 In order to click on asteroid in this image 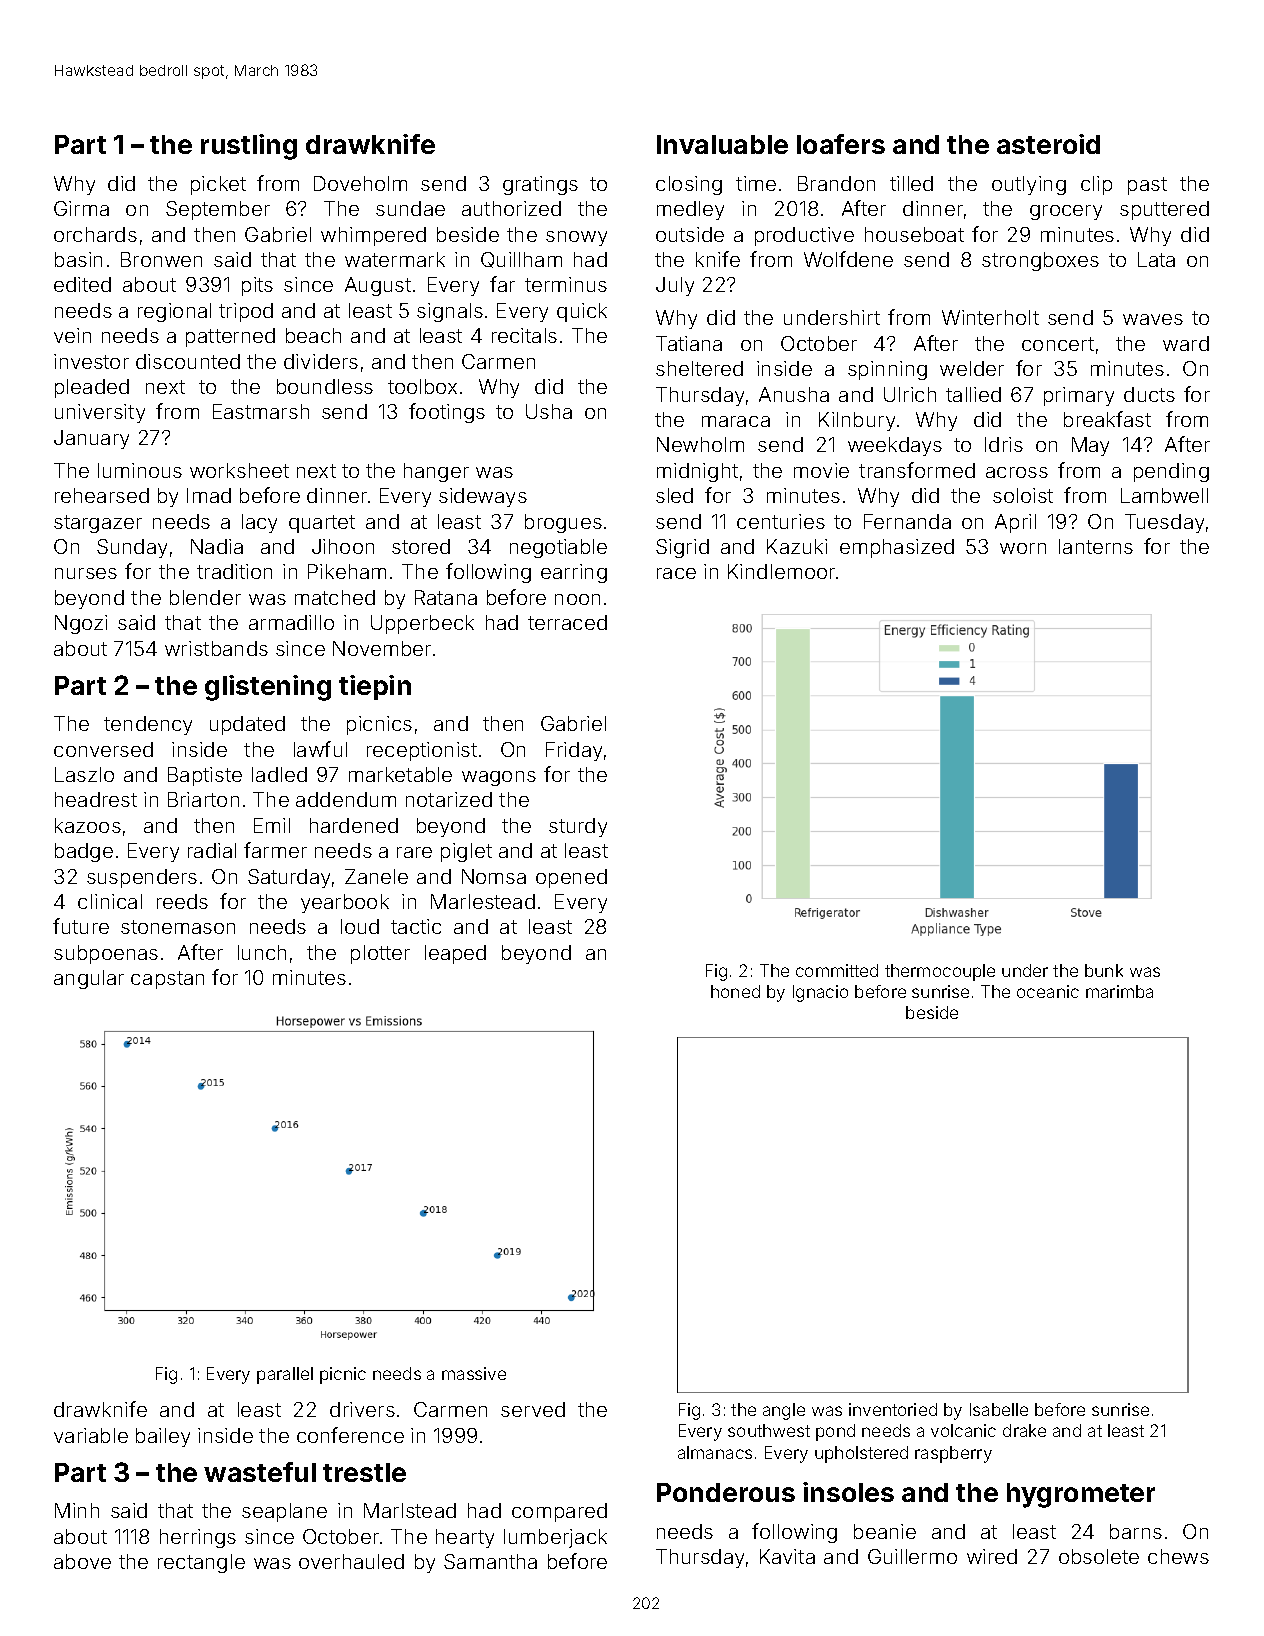, I will do `click(1048, 144)`.
